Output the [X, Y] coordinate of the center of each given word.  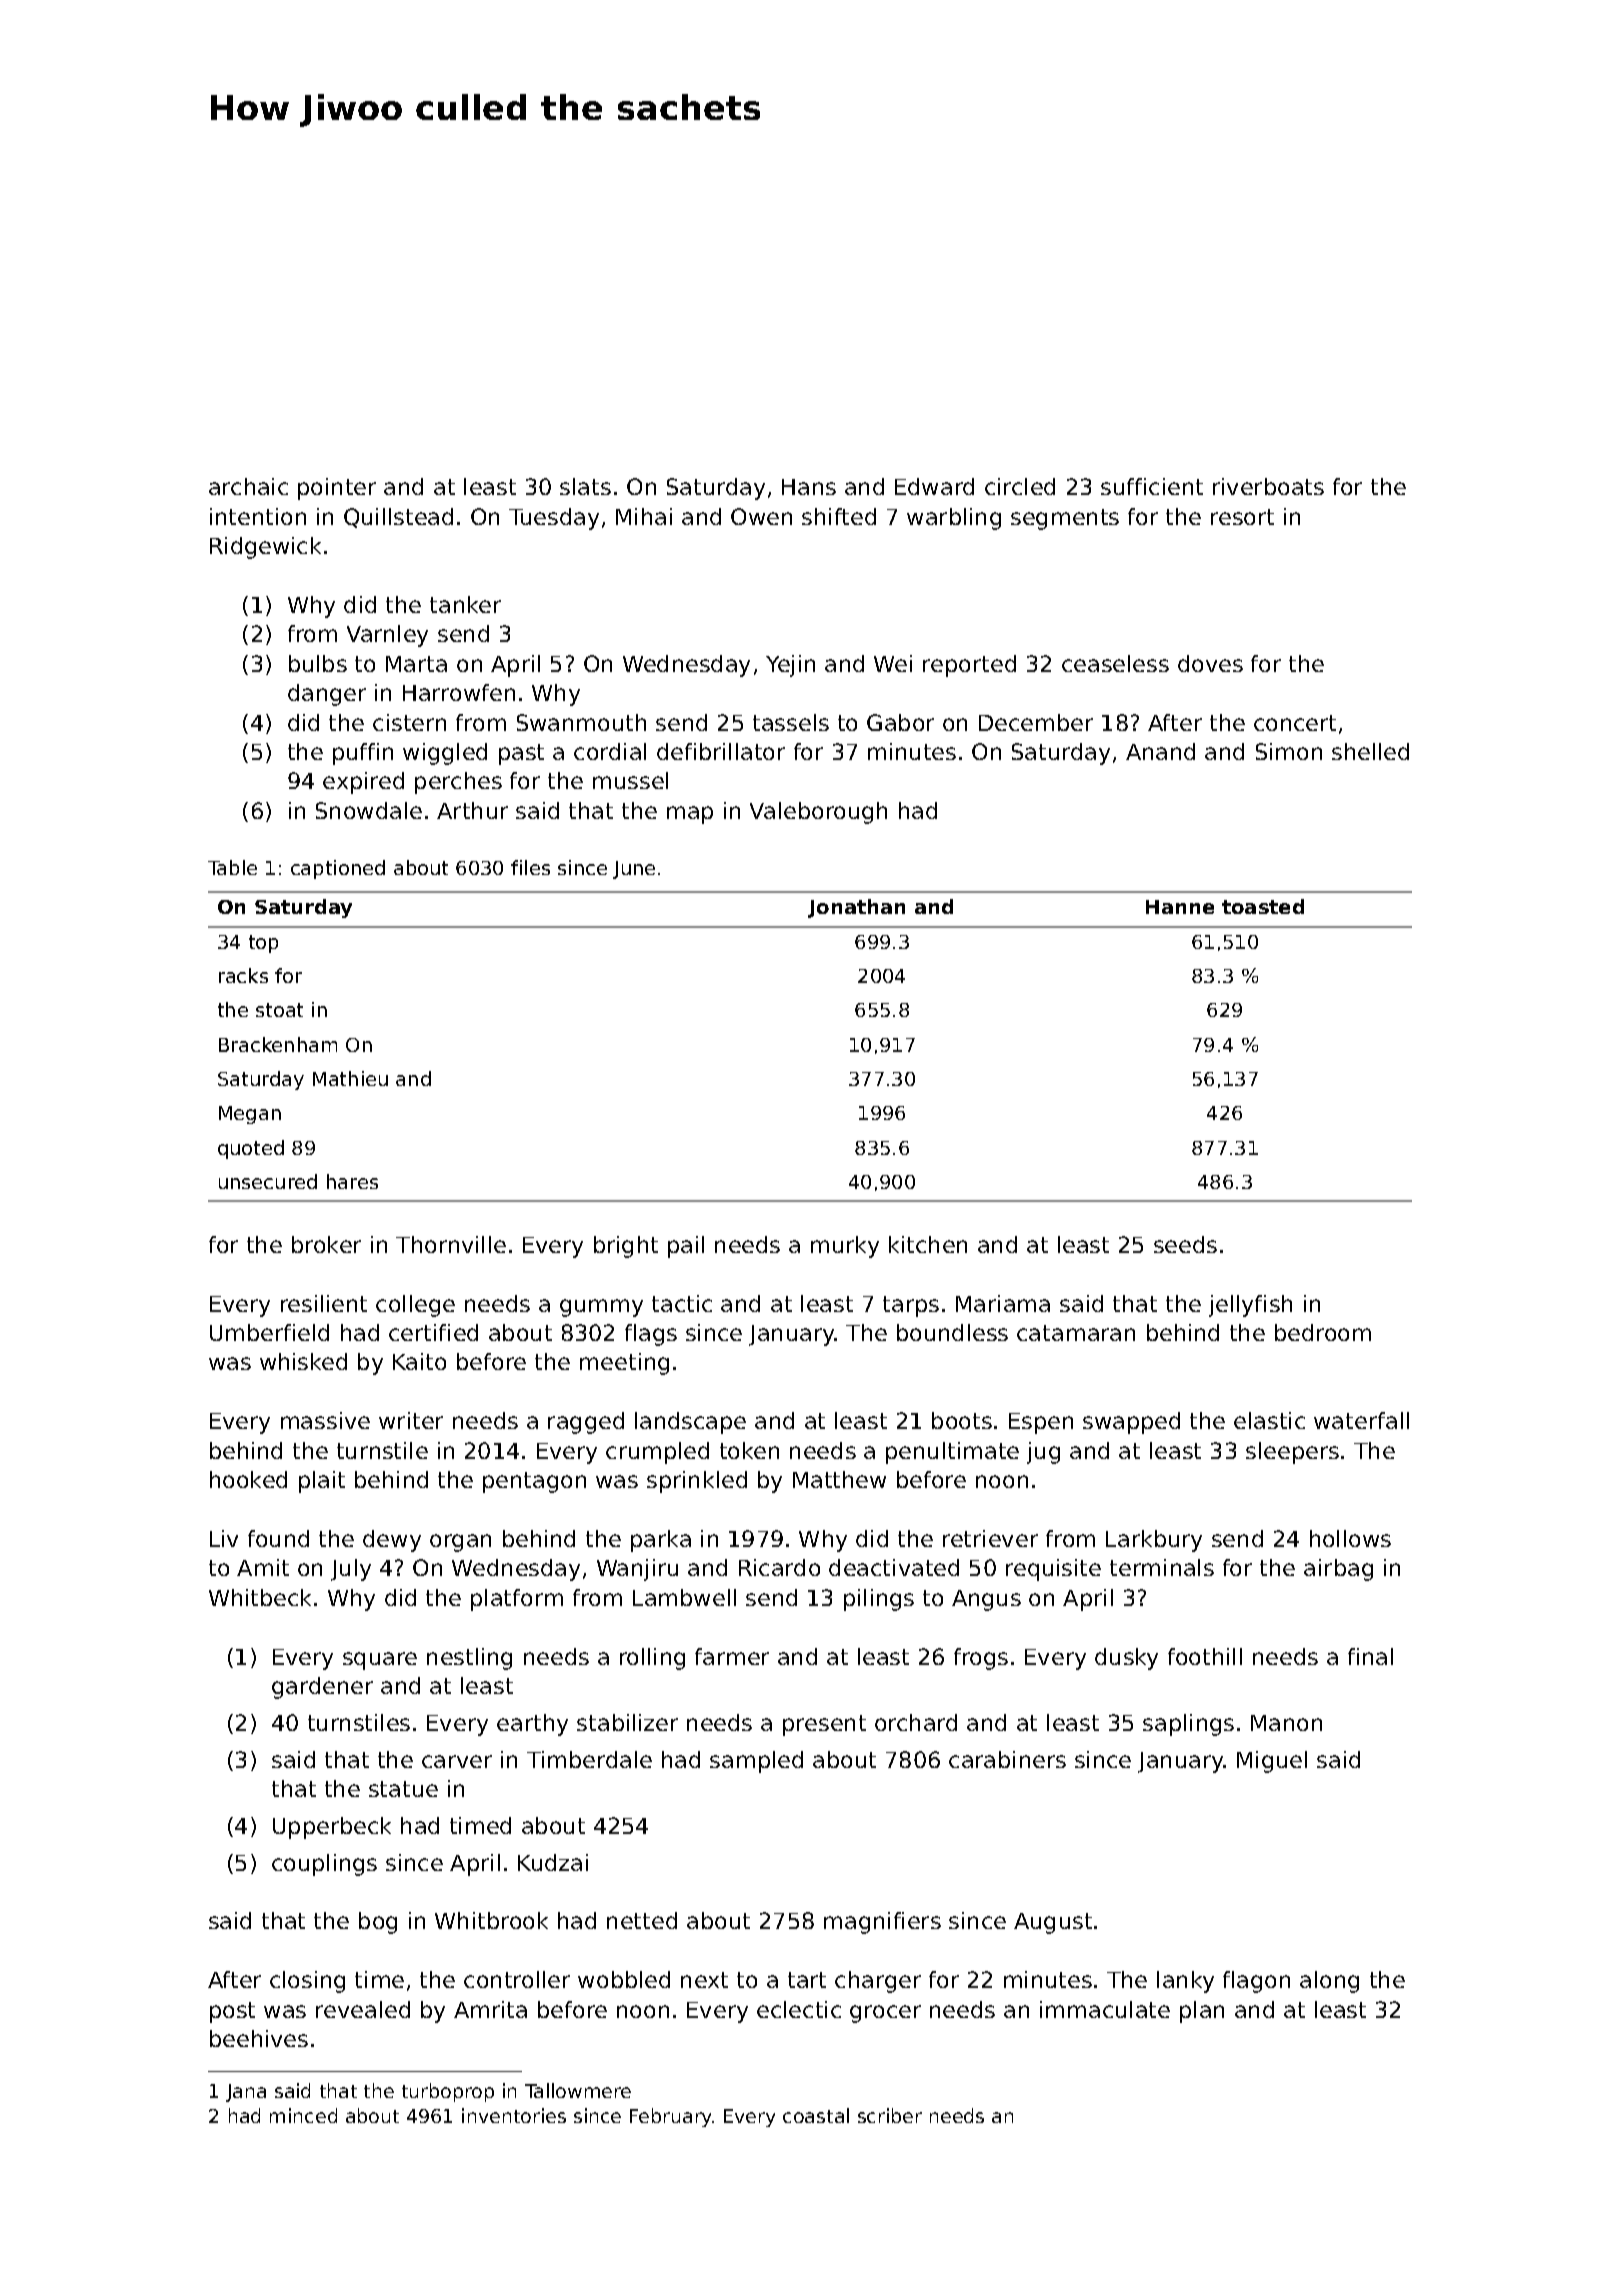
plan [1202, 2012]
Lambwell [684, 1597]
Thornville [451, 1244]
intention [258, 516]
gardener [322, 1688]
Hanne [1180, 907]
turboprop [448, 2092]
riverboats [1268, 486]
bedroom [1323, 1332]
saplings [1188, 1725]
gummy [601, 1308]
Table [232, 867]
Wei [893, 663]
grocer [885, 2014]
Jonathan [856, 908]
